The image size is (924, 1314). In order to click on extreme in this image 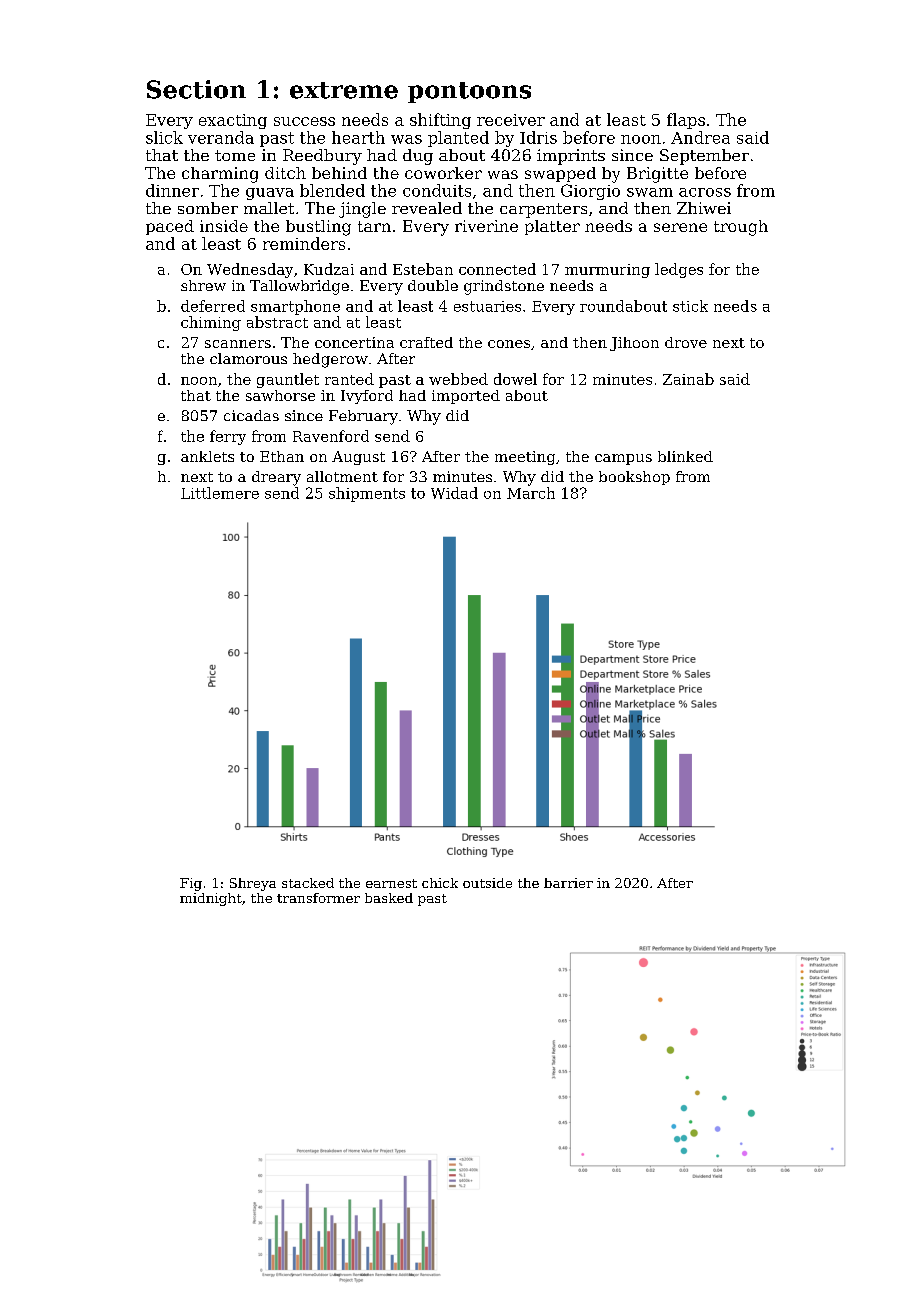, I will do `click(344, 90)`.
